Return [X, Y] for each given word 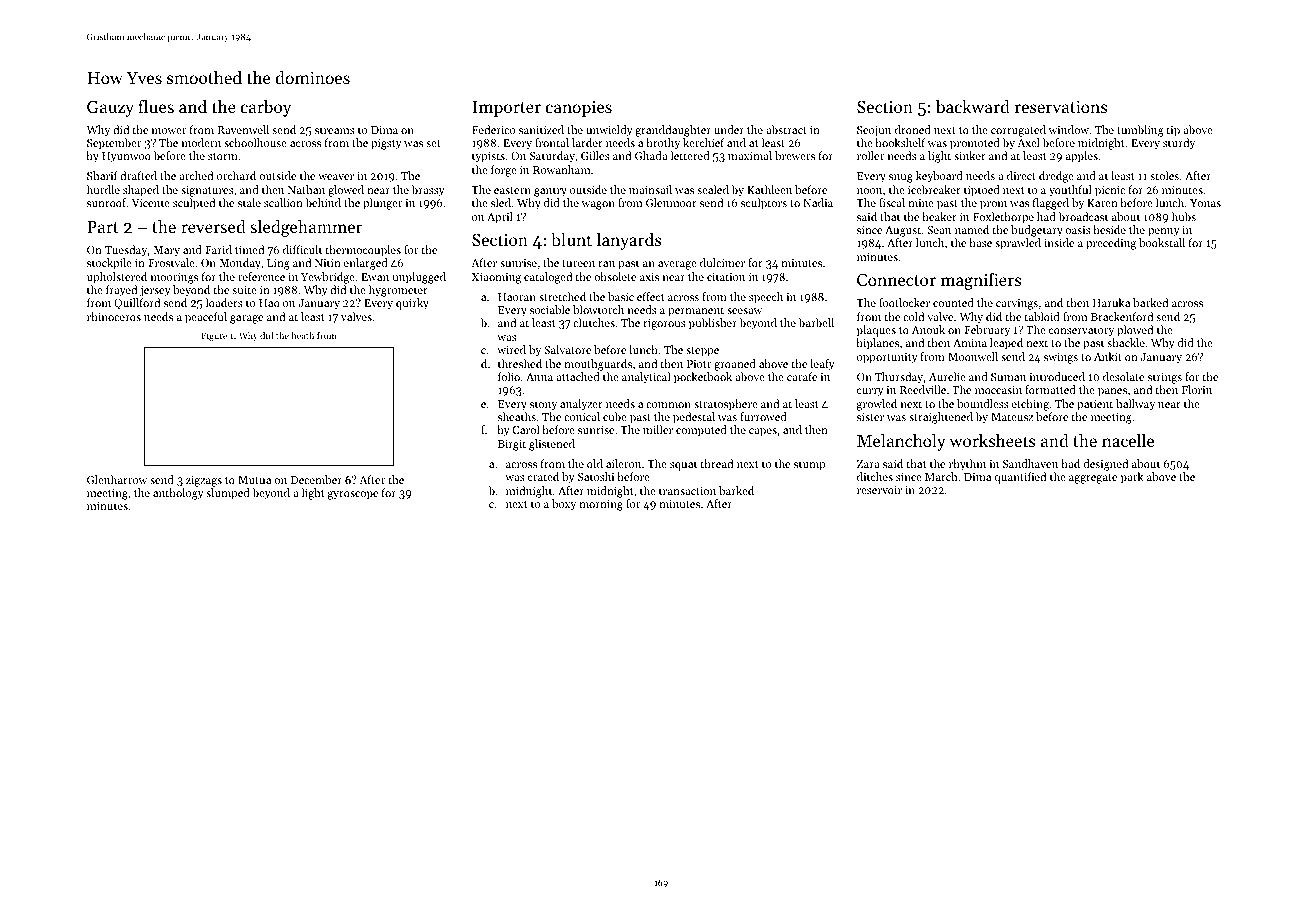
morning [601, 505]
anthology [178, 494]
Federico [493, 129]
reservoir [879, 490]
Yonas [1205, 203]
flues [156, 106]
